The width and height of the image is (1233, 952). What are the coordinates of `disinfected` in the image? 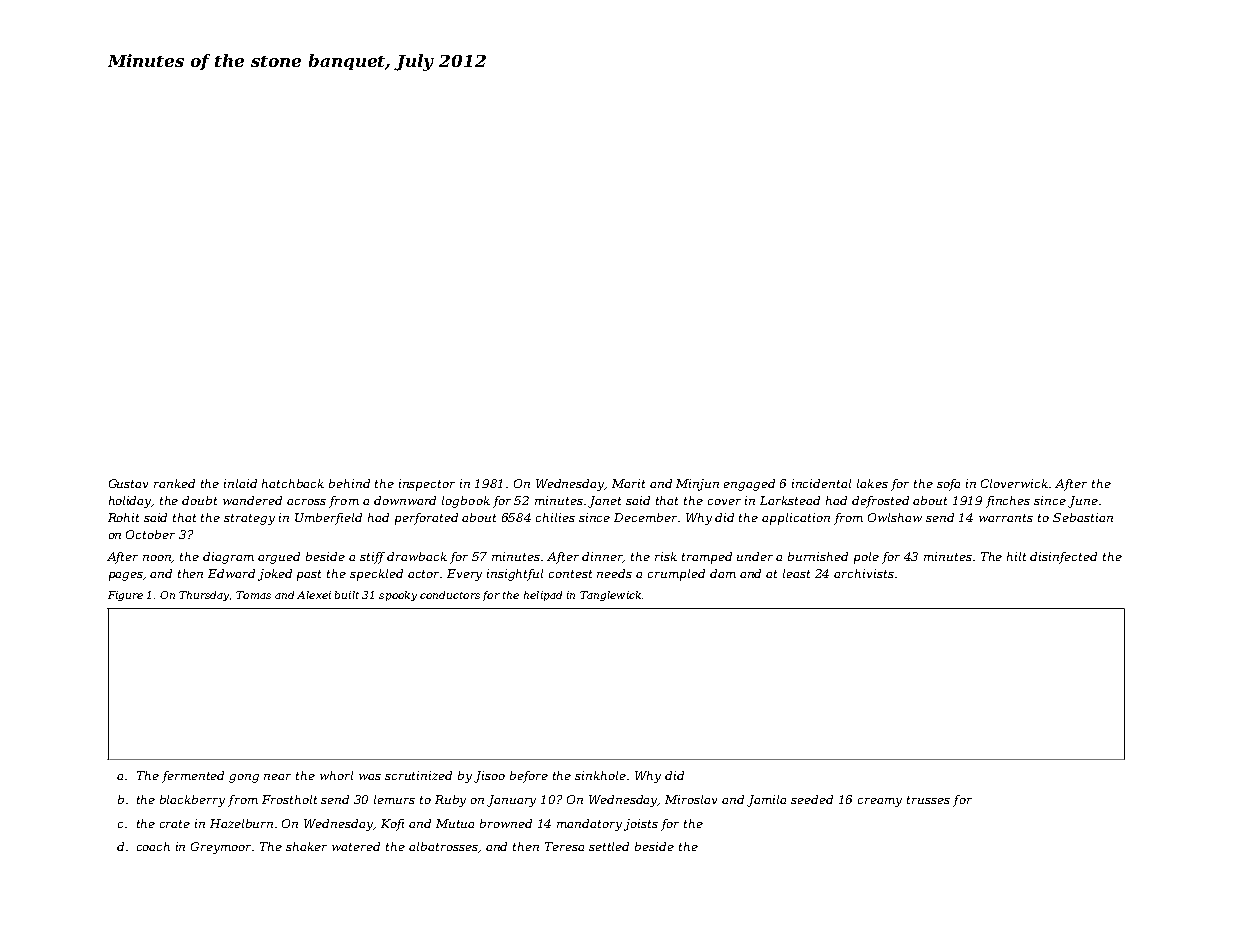 It's located at (1063, 558).
